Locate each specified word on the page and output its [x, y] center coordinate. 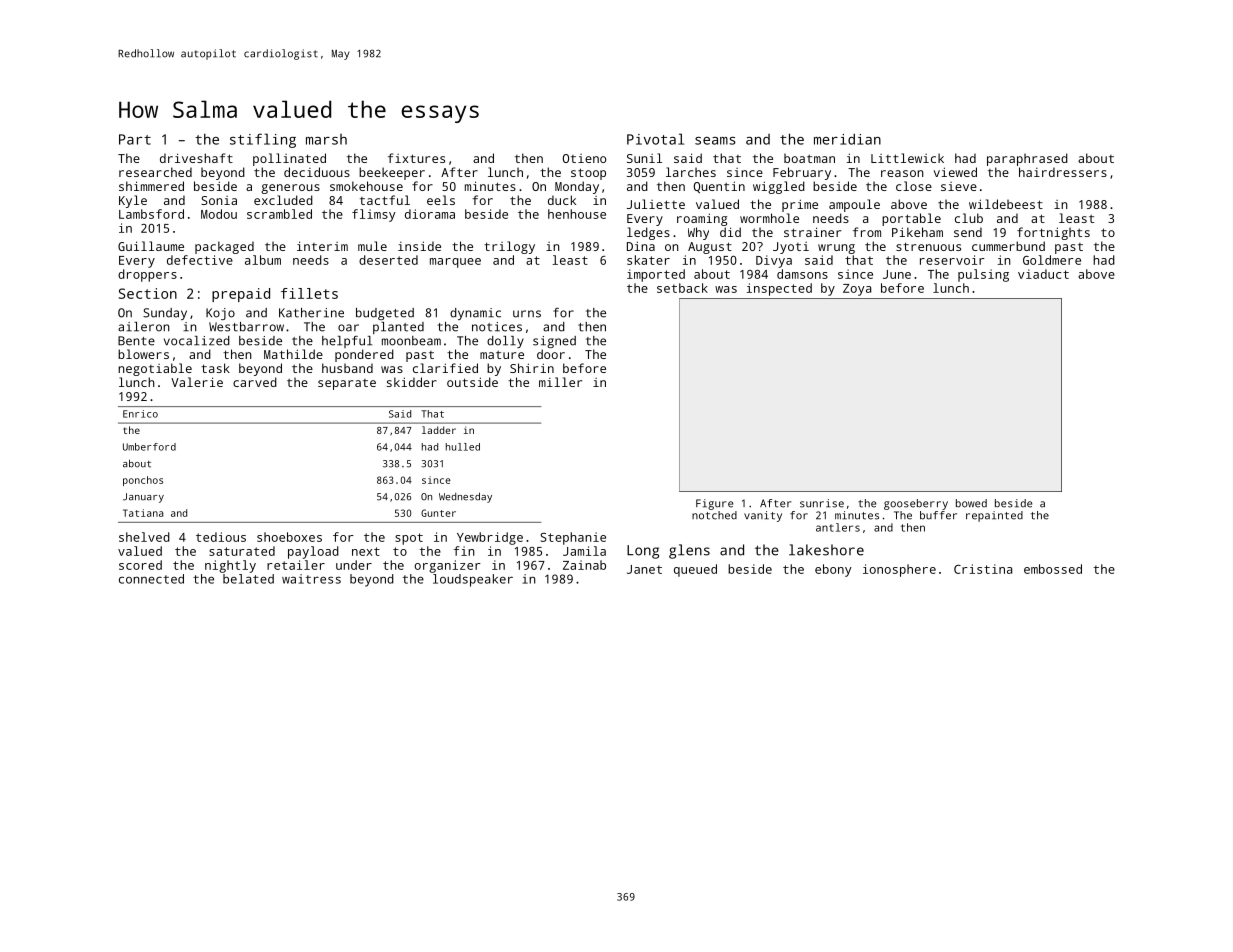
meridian [847, 139]
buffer [938, 515]
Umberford [149, 447]
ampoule [854, 205]
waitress [311, 579]
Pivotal [655, 139]
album [263, 260]
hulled [463, 447]
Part [135, 139]
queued [695, 570]
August [710, 248]
